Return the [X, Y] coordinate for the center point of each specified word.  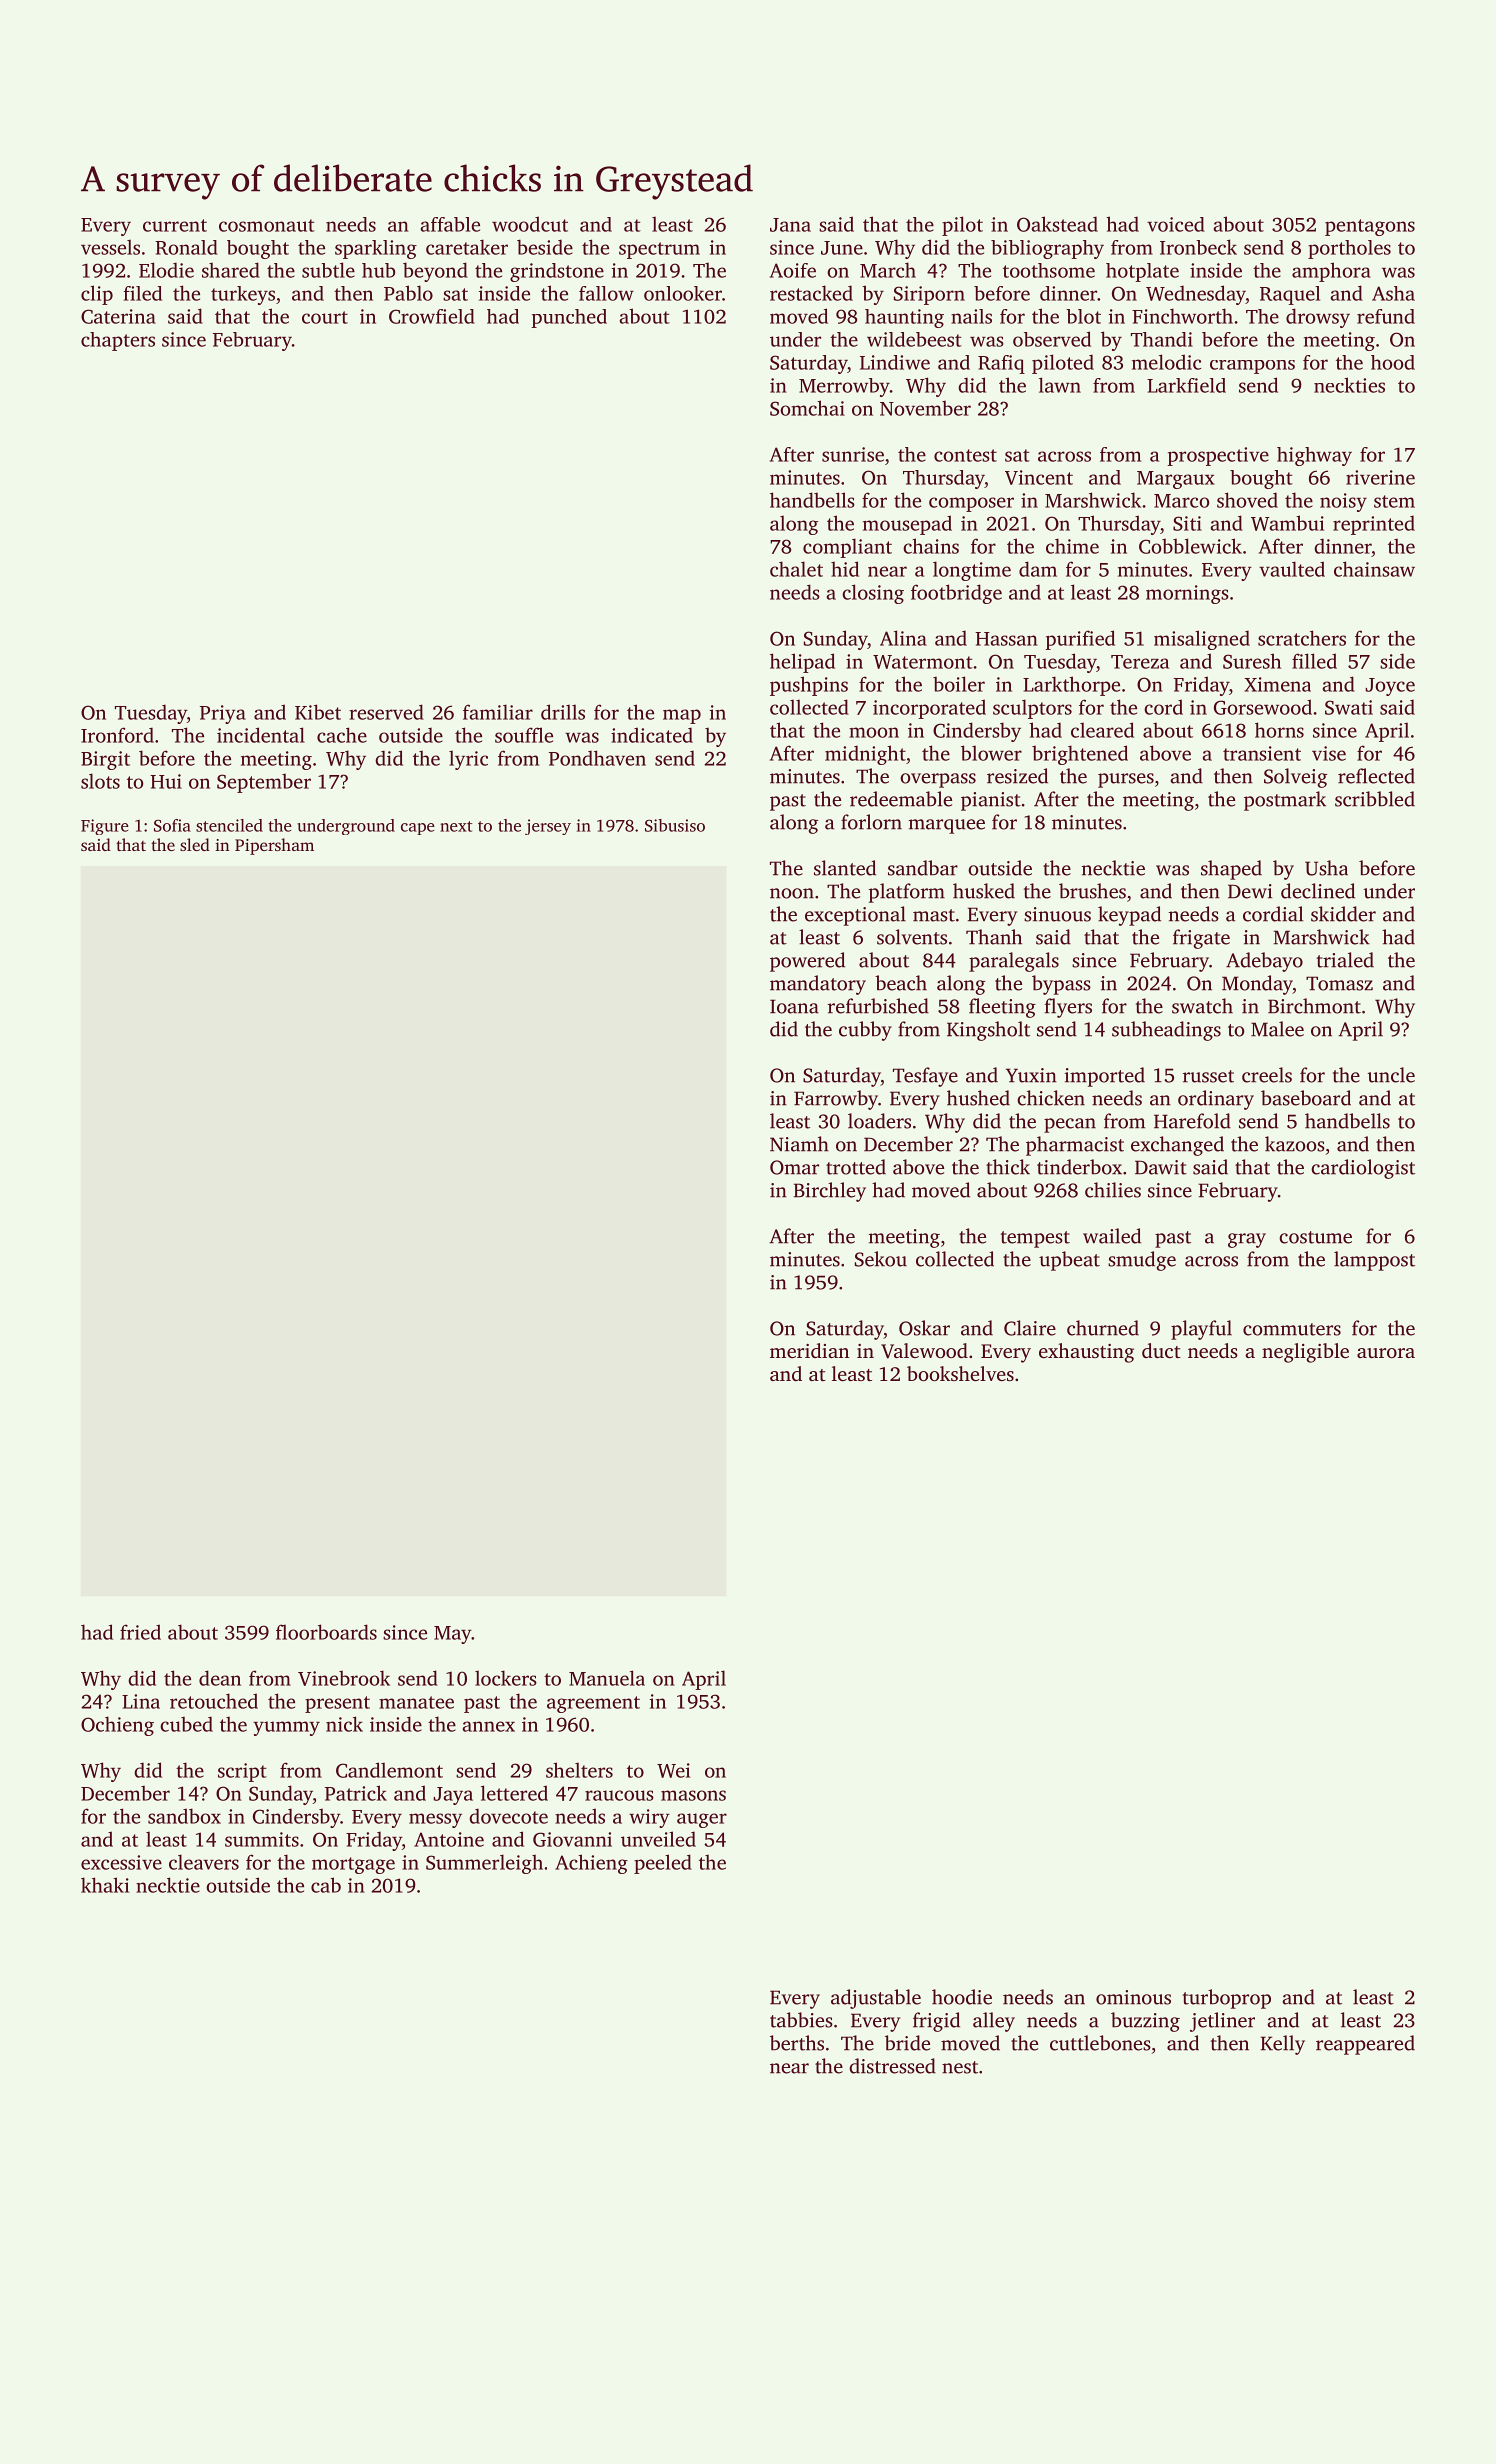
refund [1386, 316]
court [325, 317]
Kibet [318, 712]
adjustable [876, 1999]
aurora [1386, 1353]
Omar [794, 1167]
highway [1314, 456]
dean [220, 1678]
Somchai [807, 408]
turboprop [1227, 1999]
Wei [673, 1770]
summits [262, 1839]
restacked [811, 293]
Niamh [799, 1144]
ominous [1133, 1997]
